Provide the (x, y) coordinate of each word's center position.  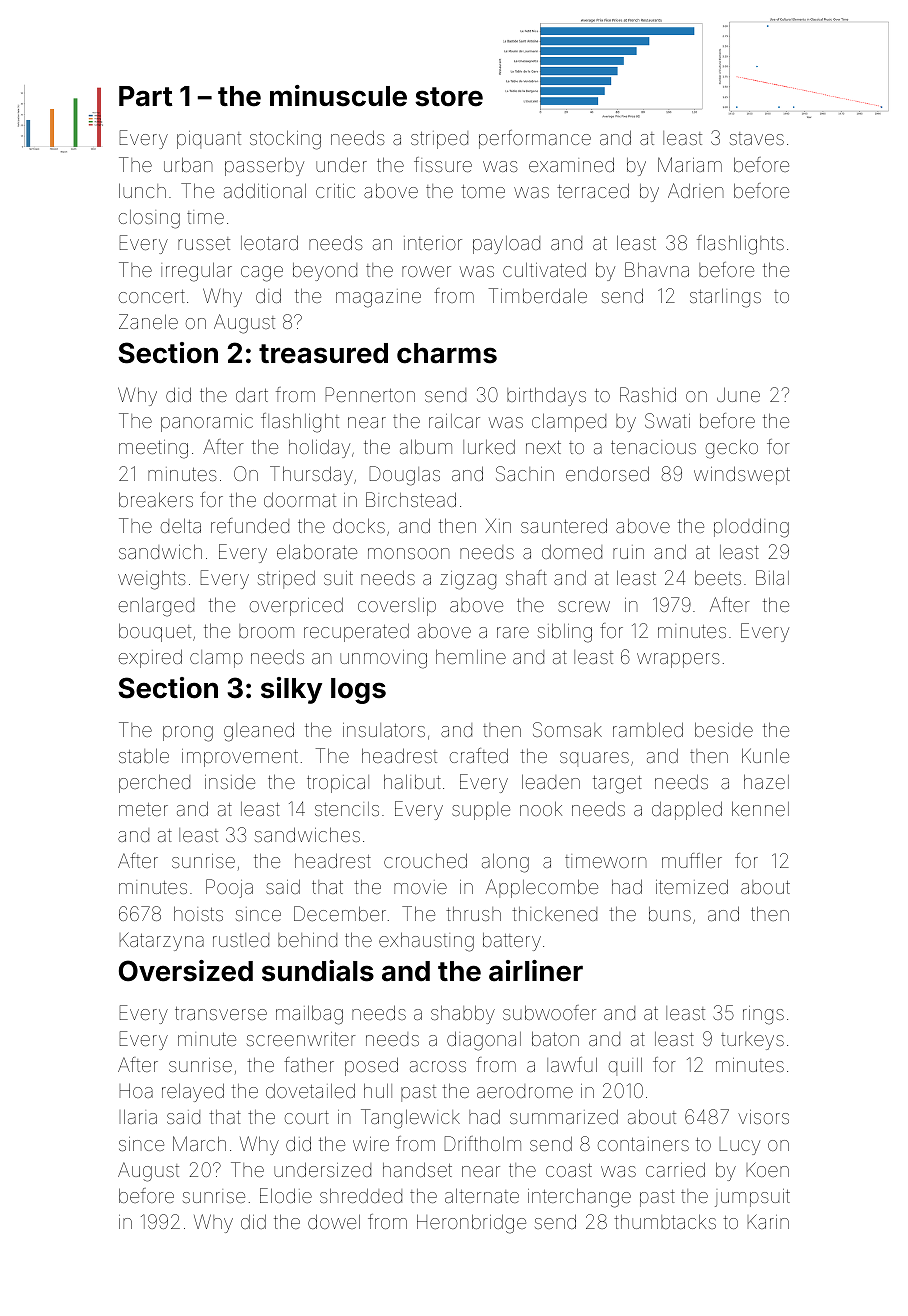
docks (359, 525)
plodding (751, 528)
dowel (334, 1221)
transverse (221, 1013)
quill (625, 1066)
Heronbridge (471, 1224)
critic (335, 191)
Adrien (696, 190)
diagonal (484, 1041)
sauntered (564, 525)
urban (188, 164)
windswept (742, 475)
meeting (153, 449)
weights (152, 580)
